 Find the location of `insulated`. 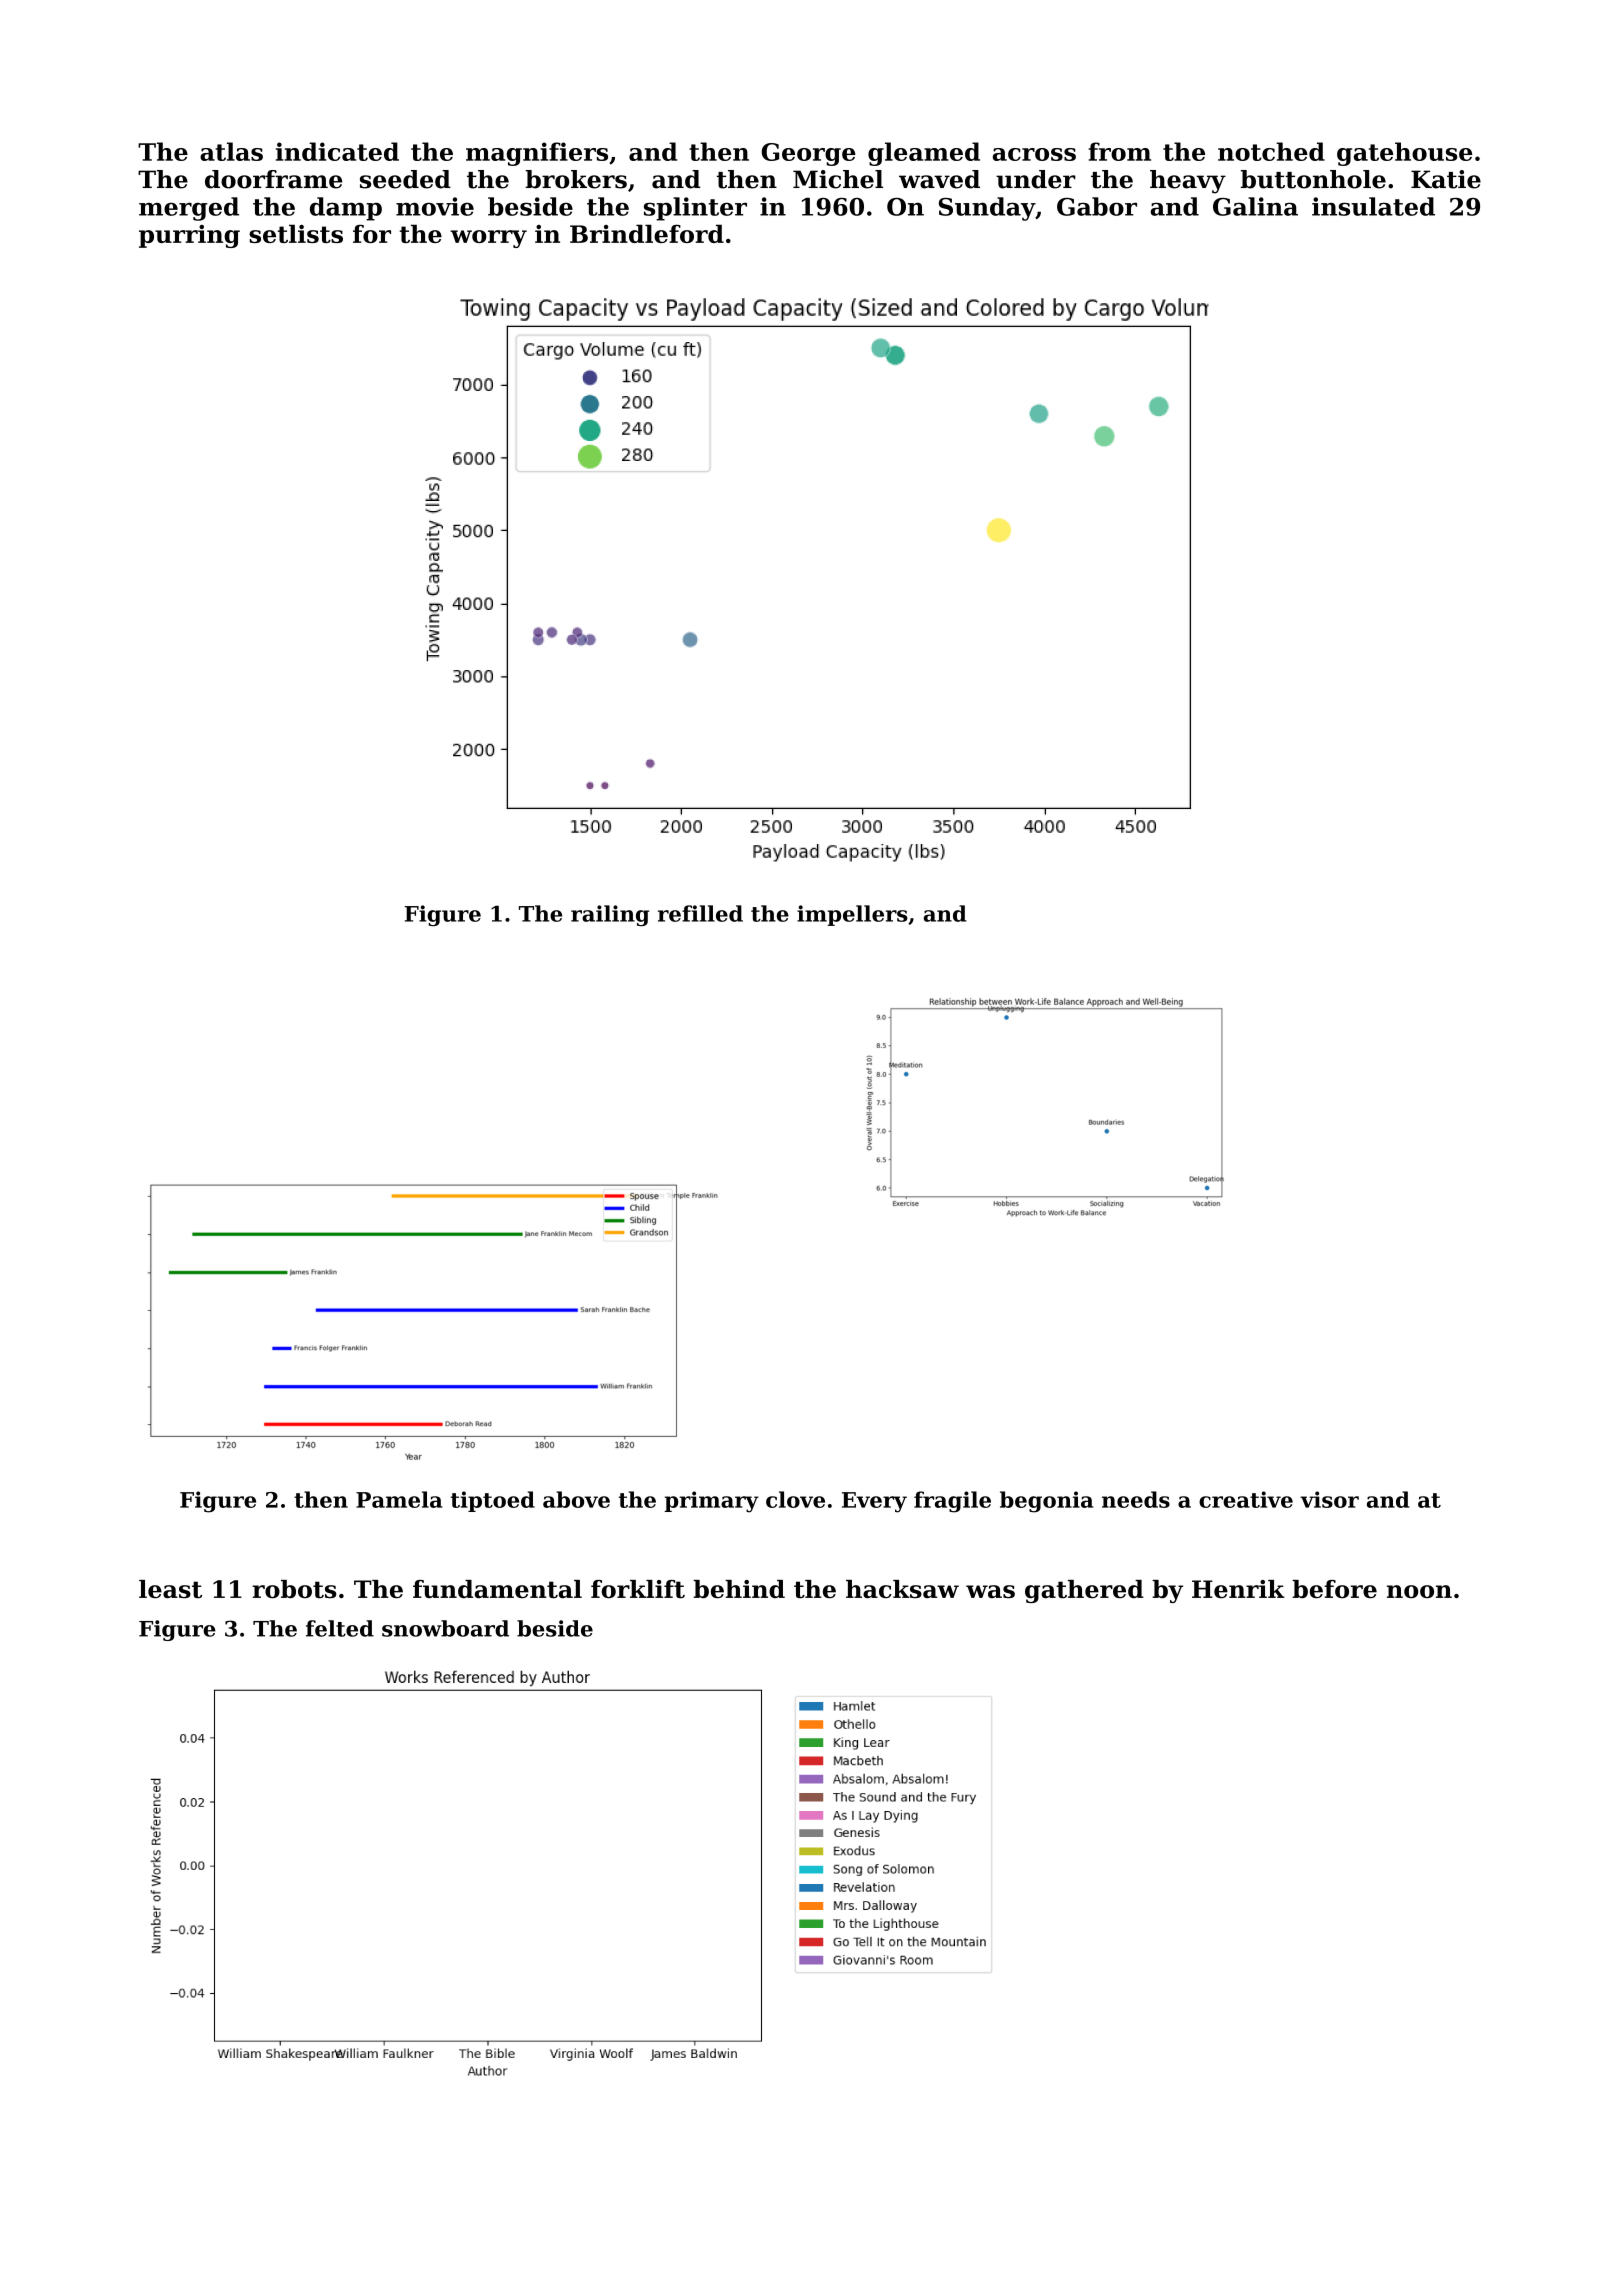

insulated is located at coordinates (1373, 206).
